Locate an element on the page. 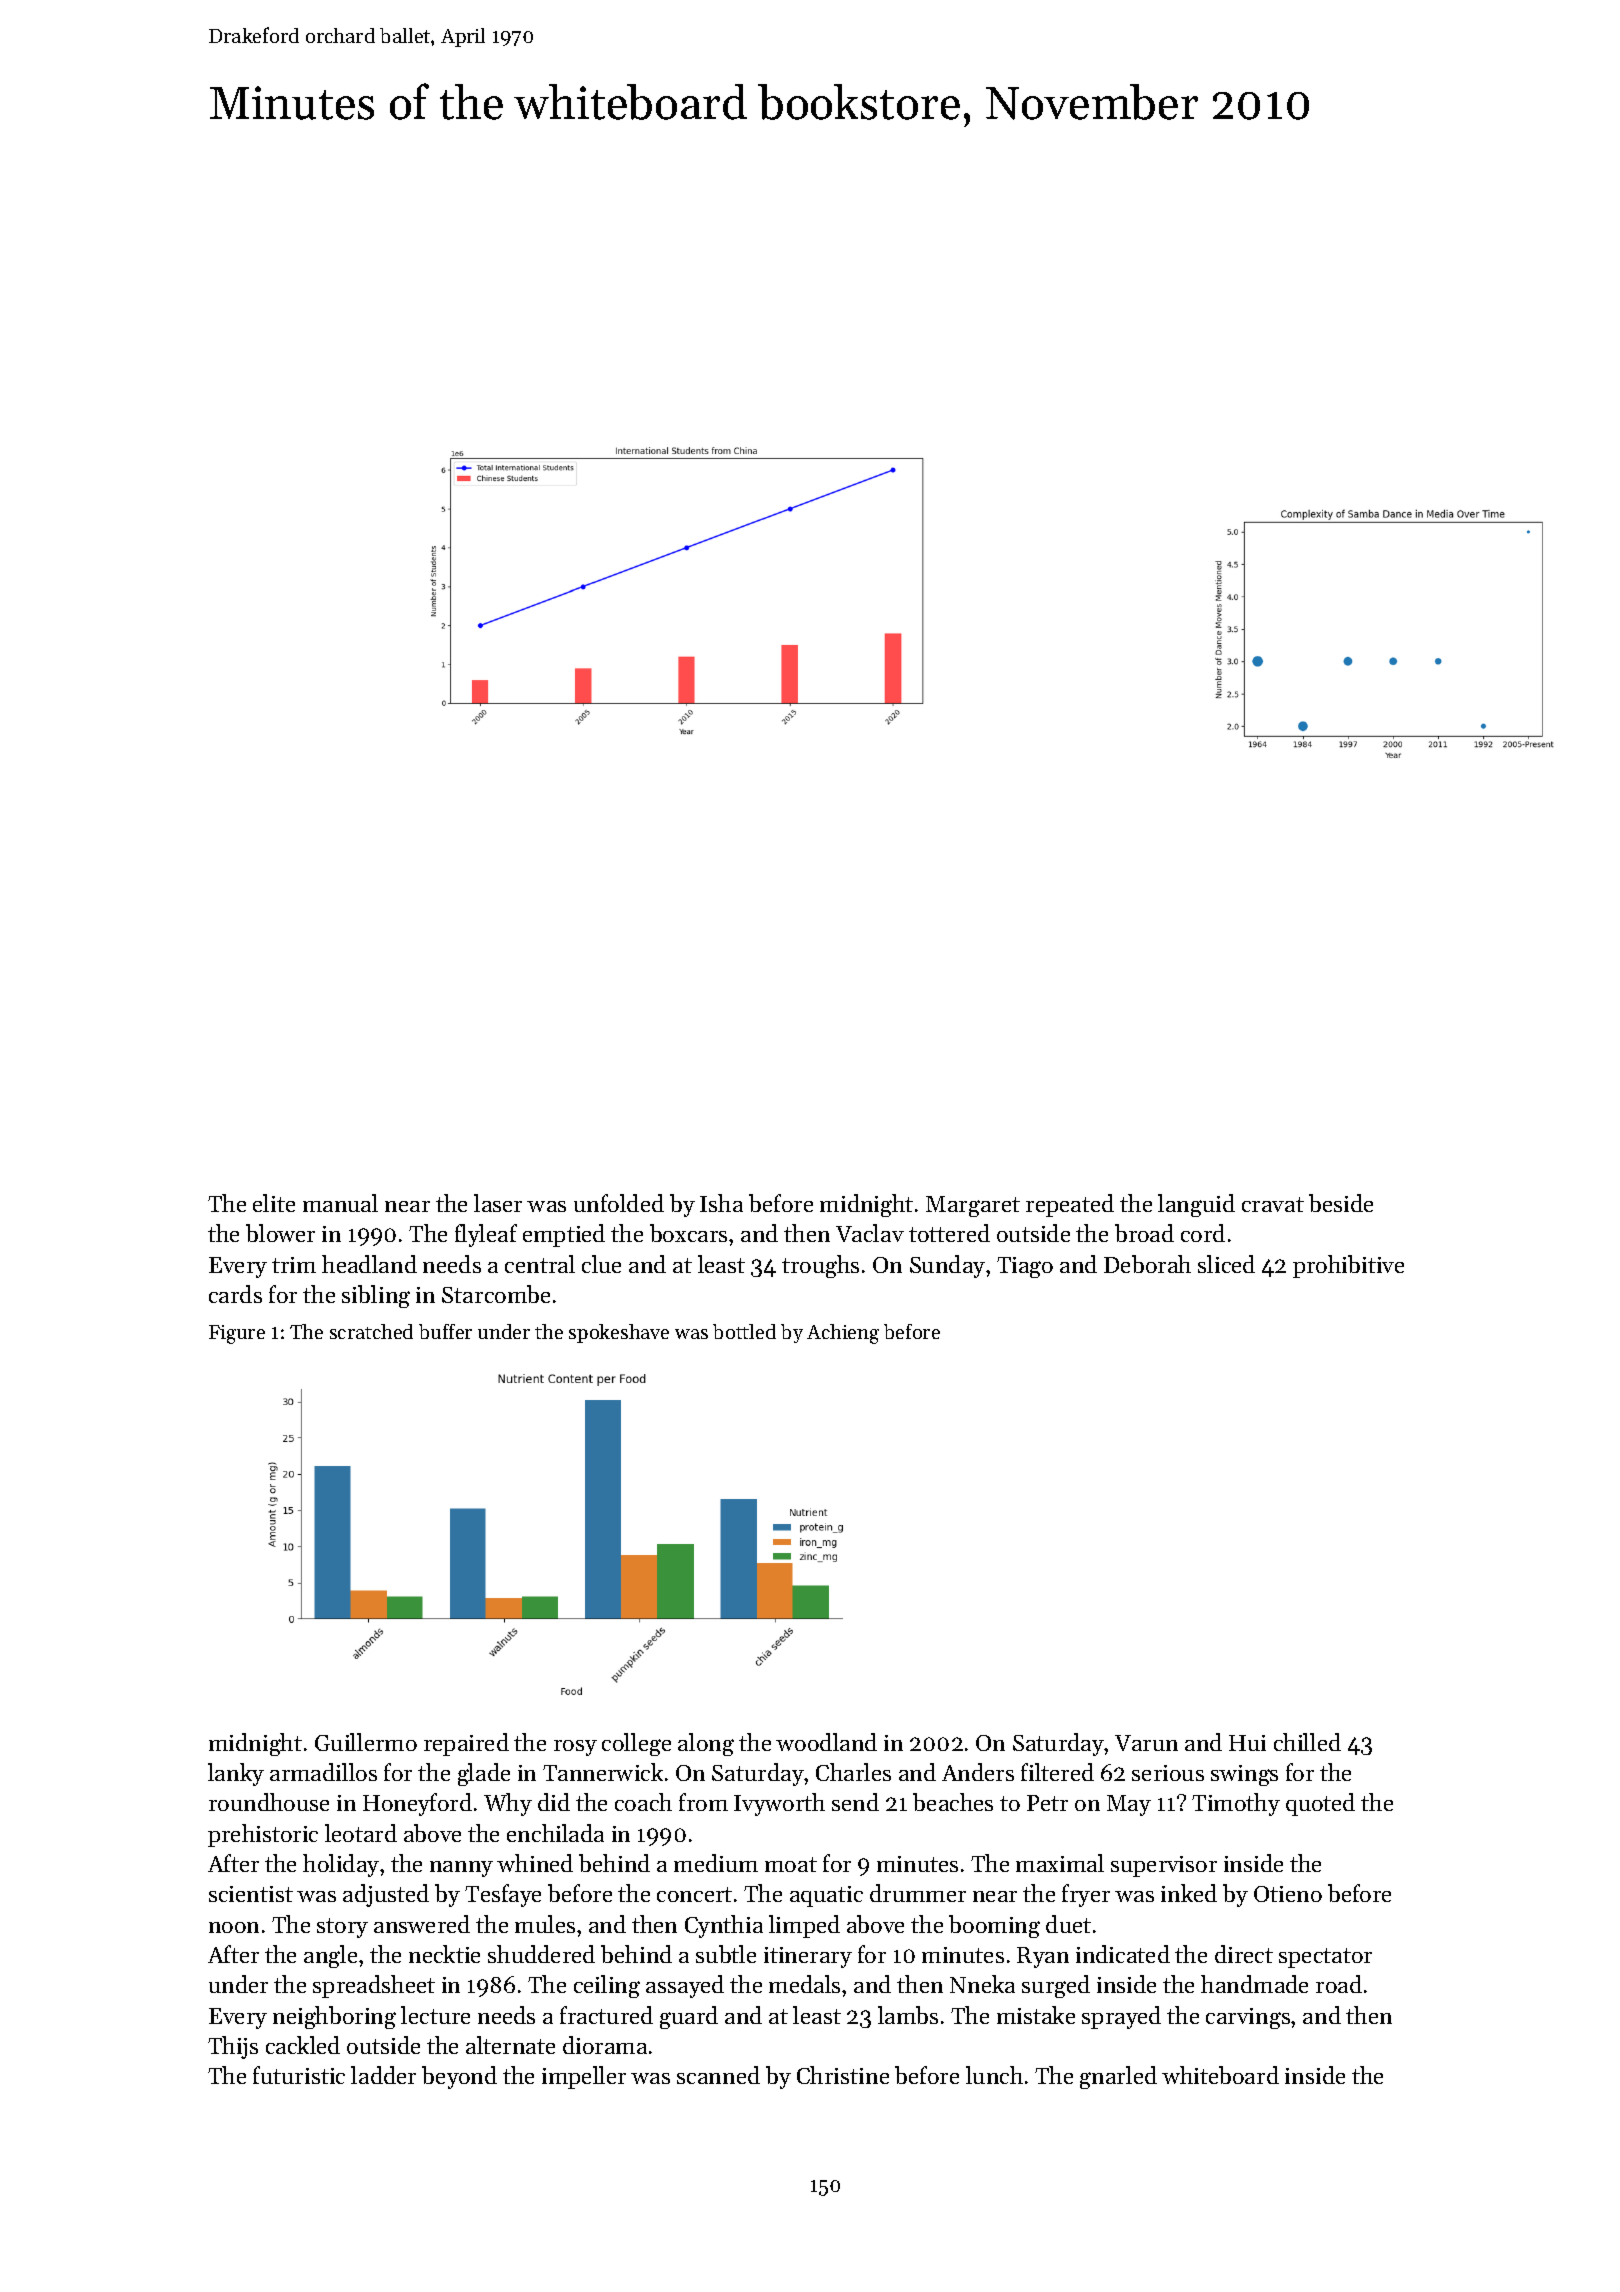 The width and height of the page is (1620, 2292). Guillermo is located at coordinates (366, 1742).
